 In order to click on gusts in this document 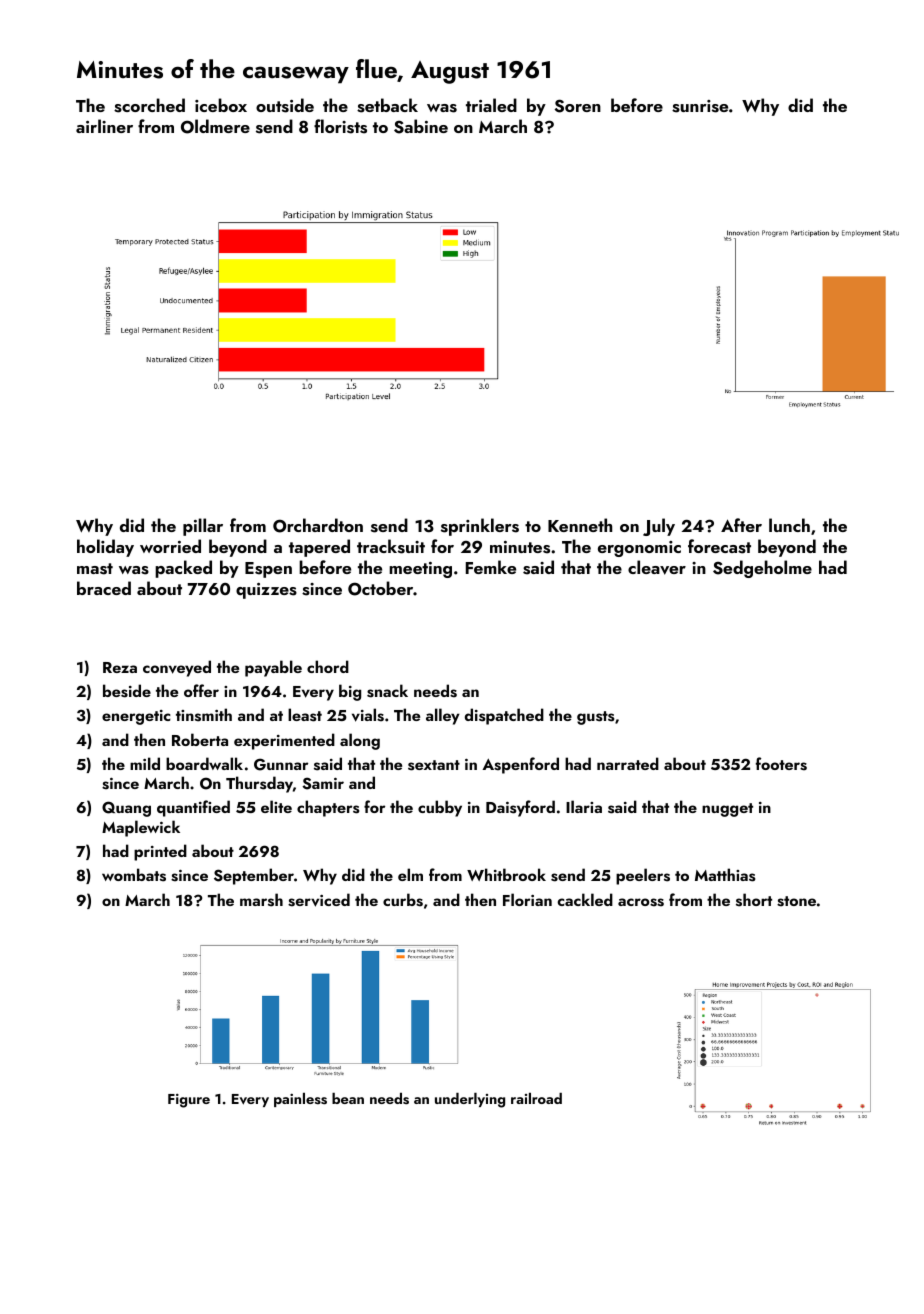, I will do `click(595, 718)`.
